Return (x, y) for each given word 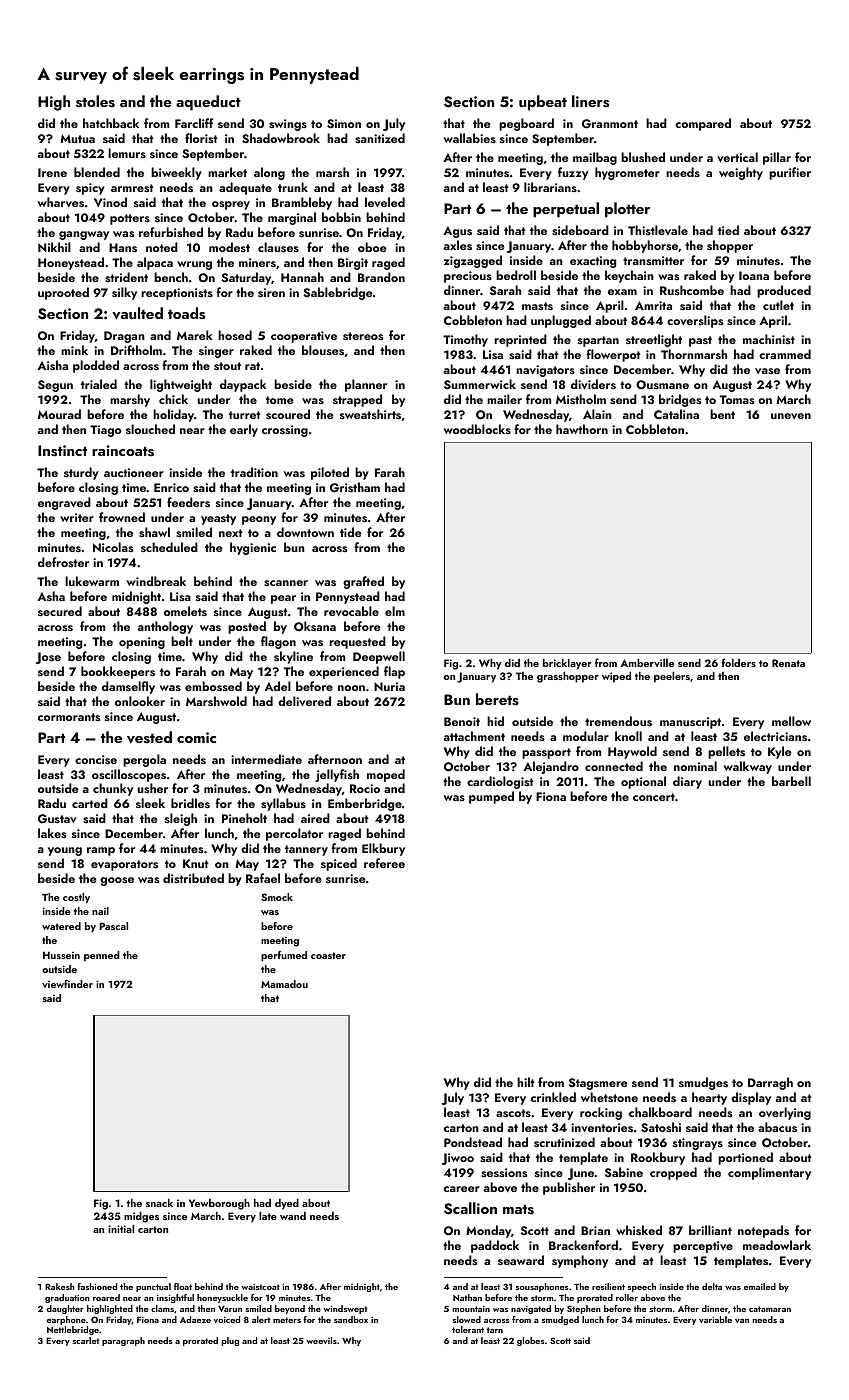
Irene (52, 172)
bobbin (341, 217)
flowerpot (613, 355)
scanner (286, 583)
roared (106, 1297)
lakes (52, 833)
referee (384, 863)
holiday (173, 415)
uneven (791, 416)
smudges (703, 1083)
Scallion (470, 1208)
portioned (745, 1158)
